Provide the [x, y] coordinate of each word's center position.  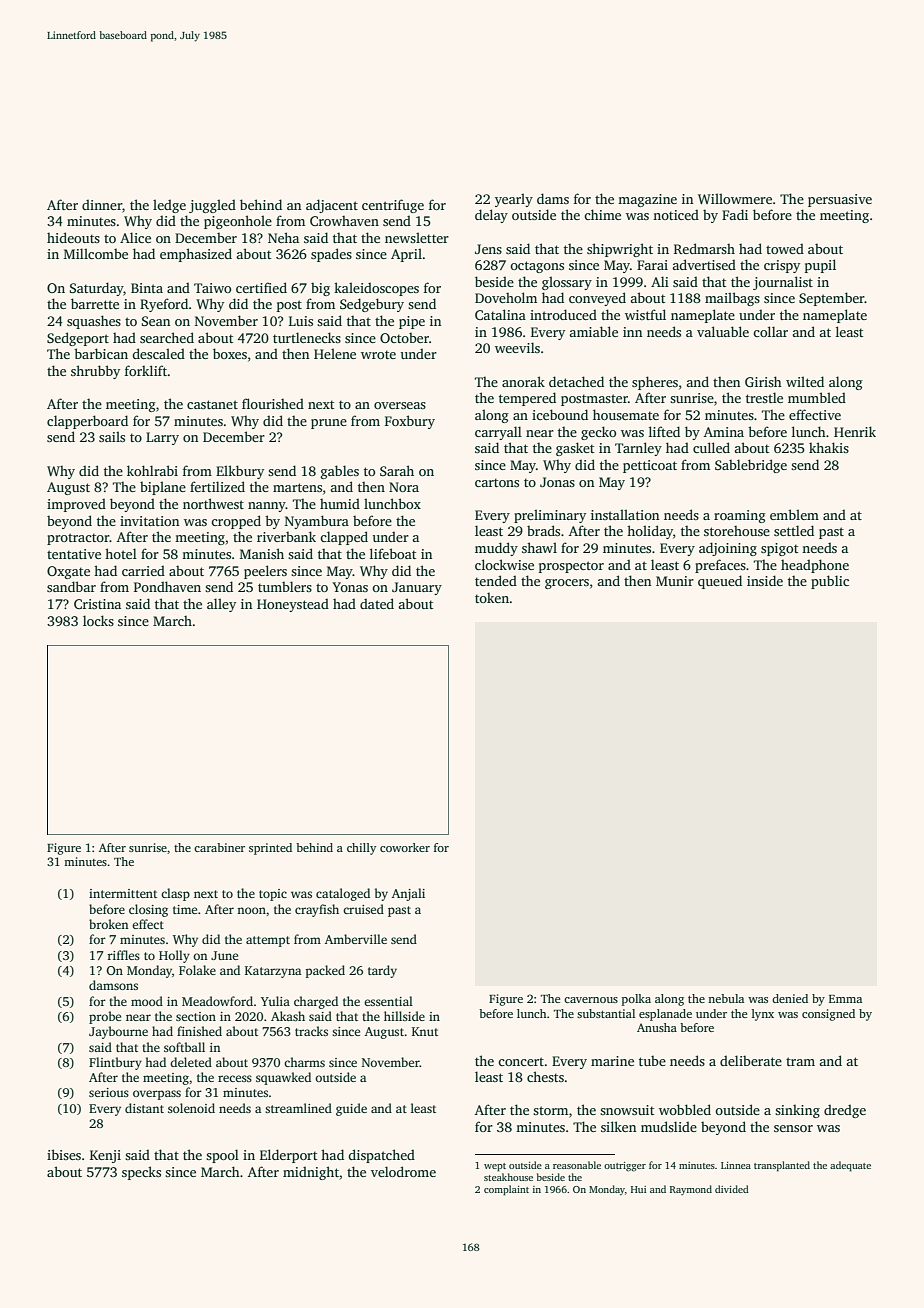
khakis [829, 447]
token [492, 598]
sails [112, 436]
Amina [724, 432]
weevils [517, 347]
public [830, 582]
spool [222, 1156]
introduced [563, 314]
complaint [506, 1190]
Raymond [691, 1190]
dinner [102, 204]
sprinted [270, 849]
